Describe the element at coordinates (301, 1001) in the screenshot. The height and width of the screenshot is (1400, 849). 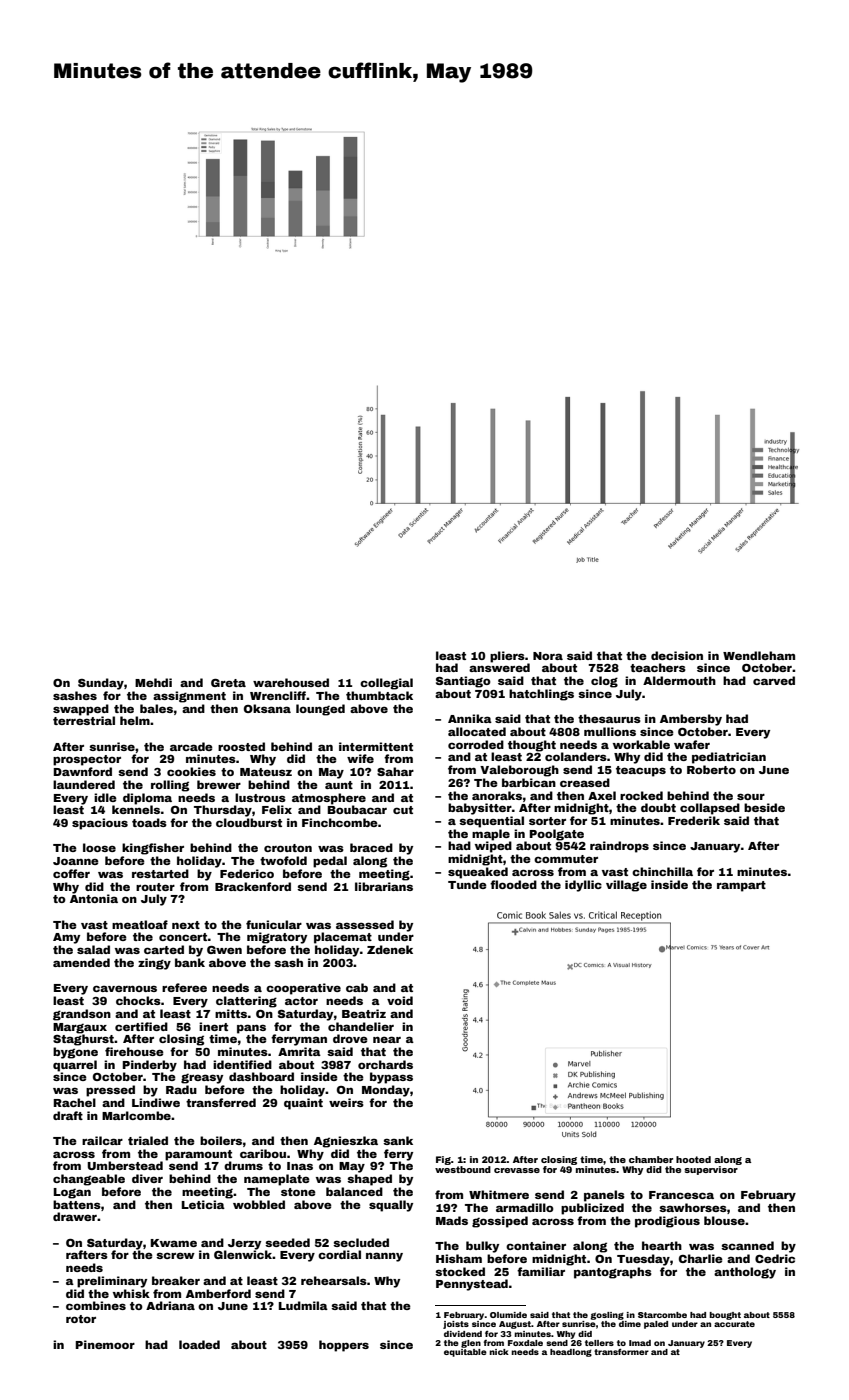
I see `actor` at that location.
